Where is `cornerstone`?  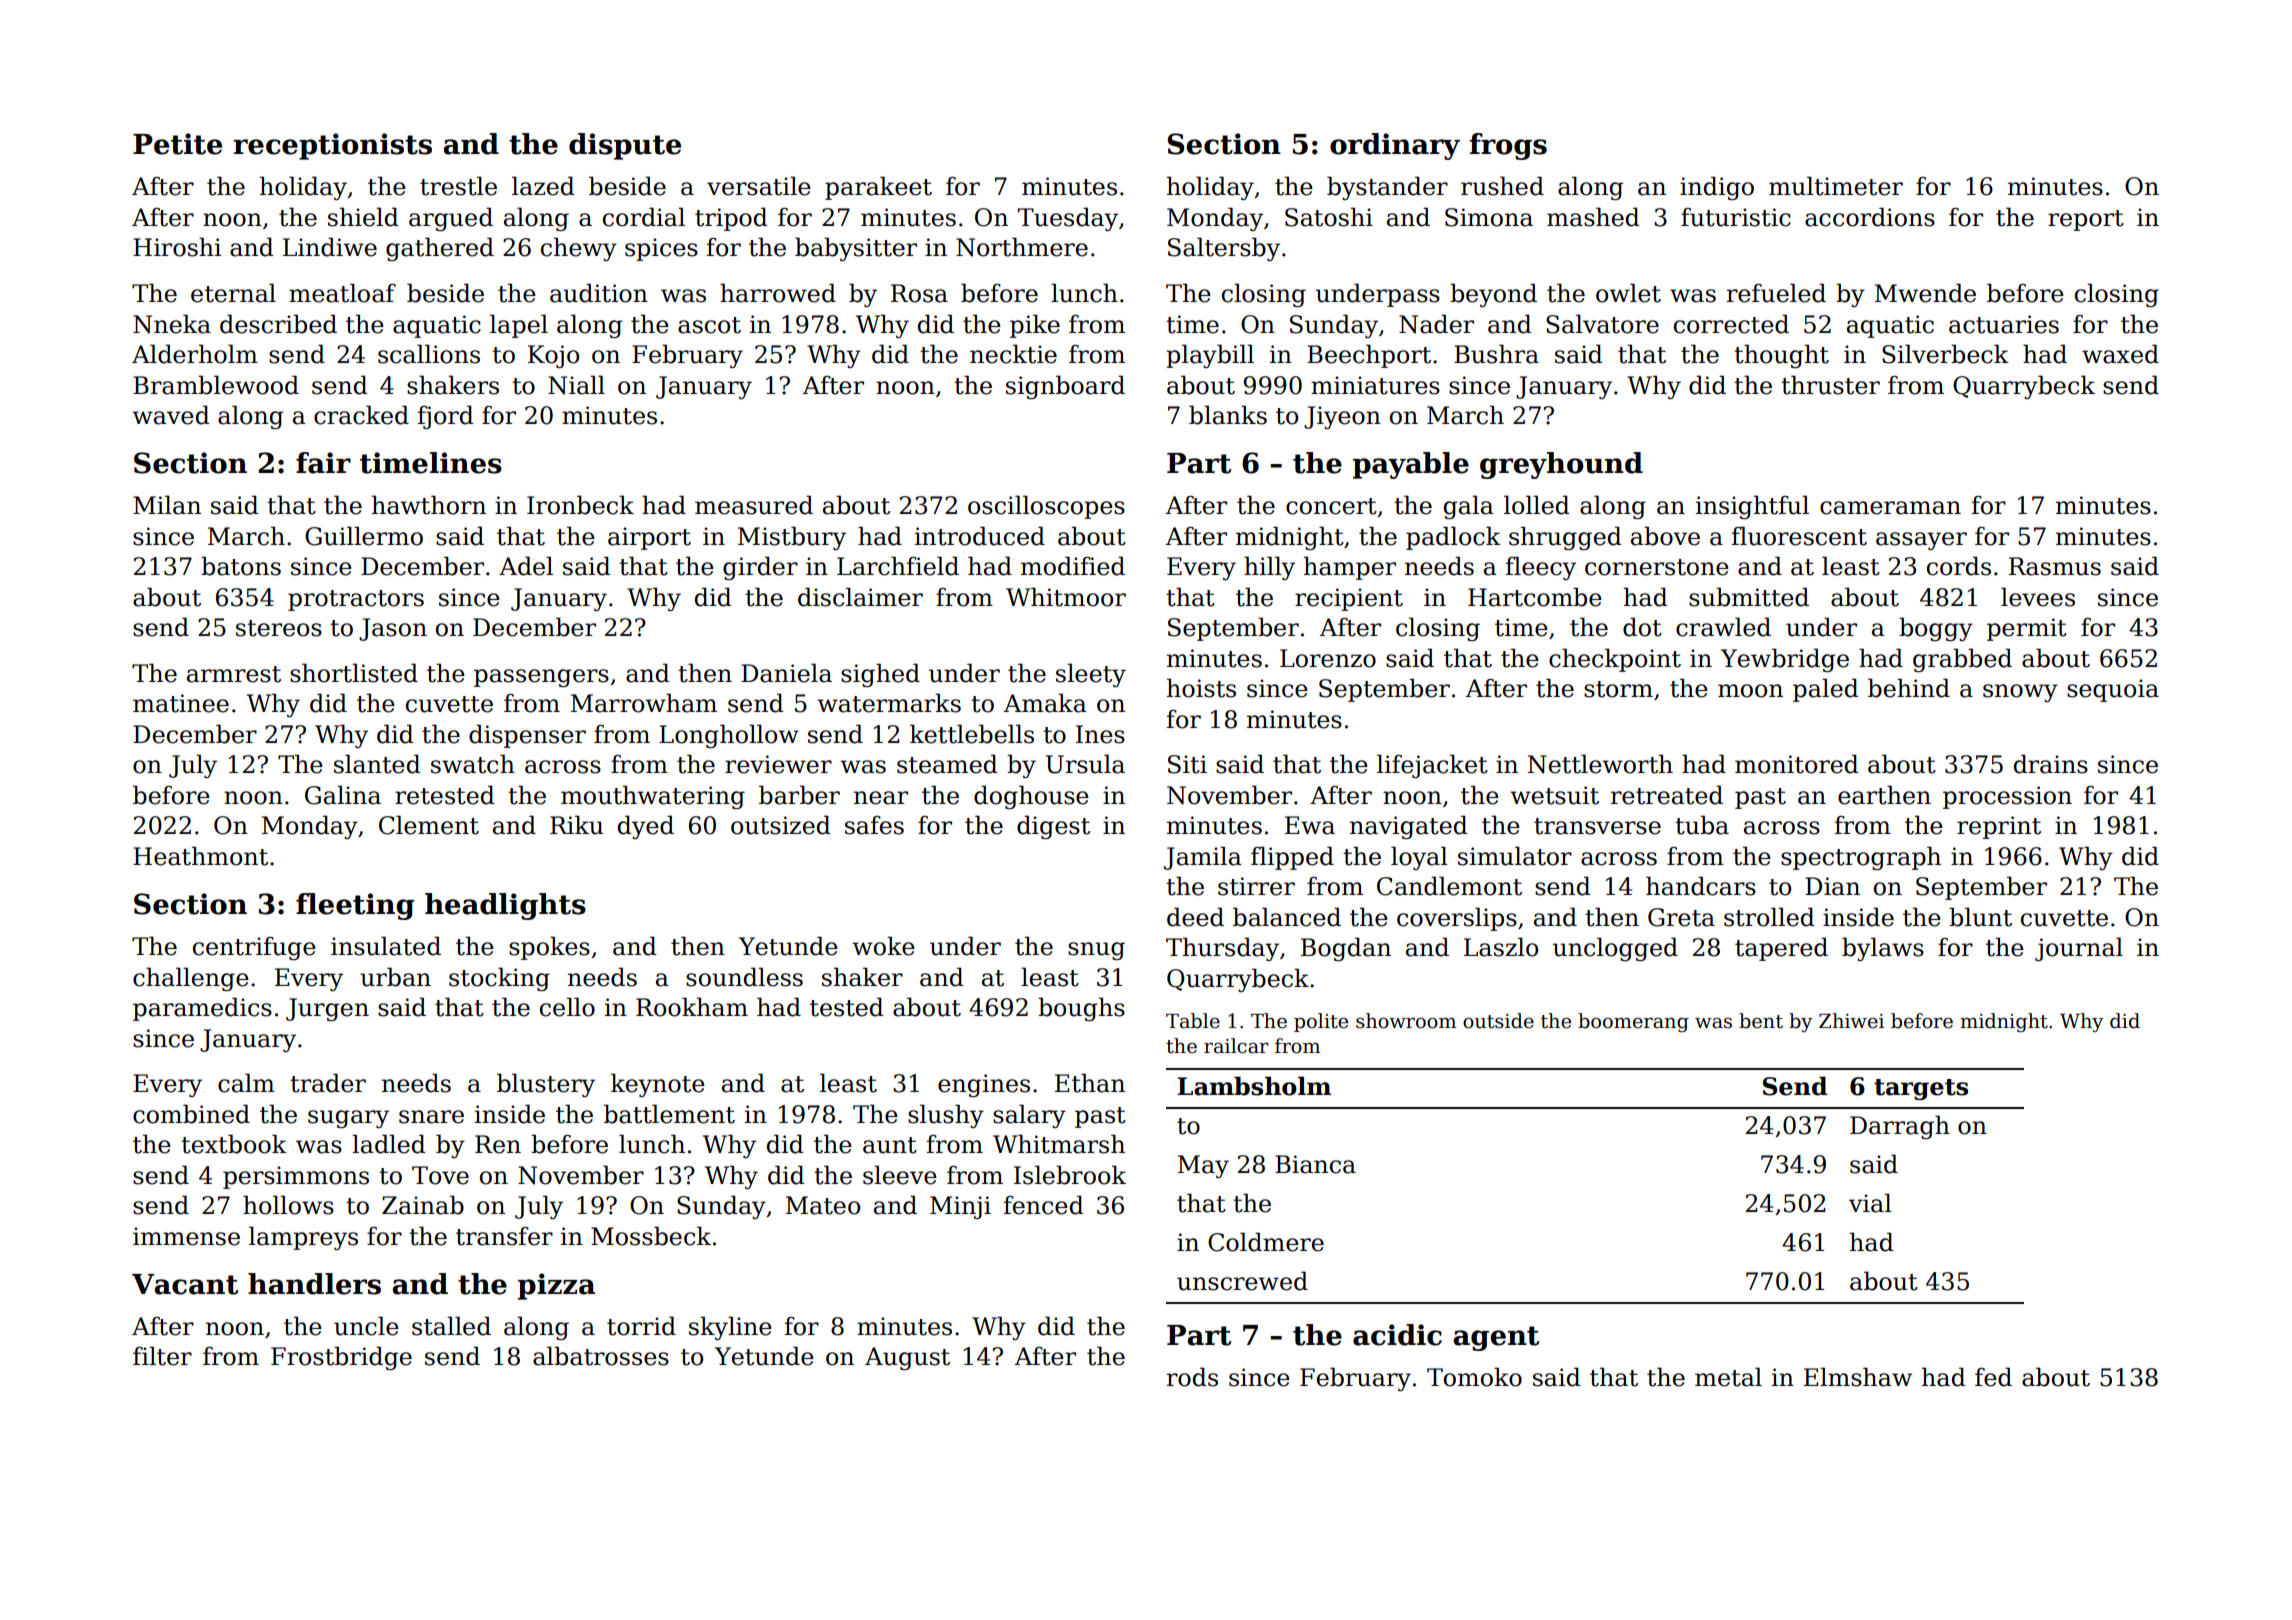 cornerstone is located at coordinates (1657, 567).
